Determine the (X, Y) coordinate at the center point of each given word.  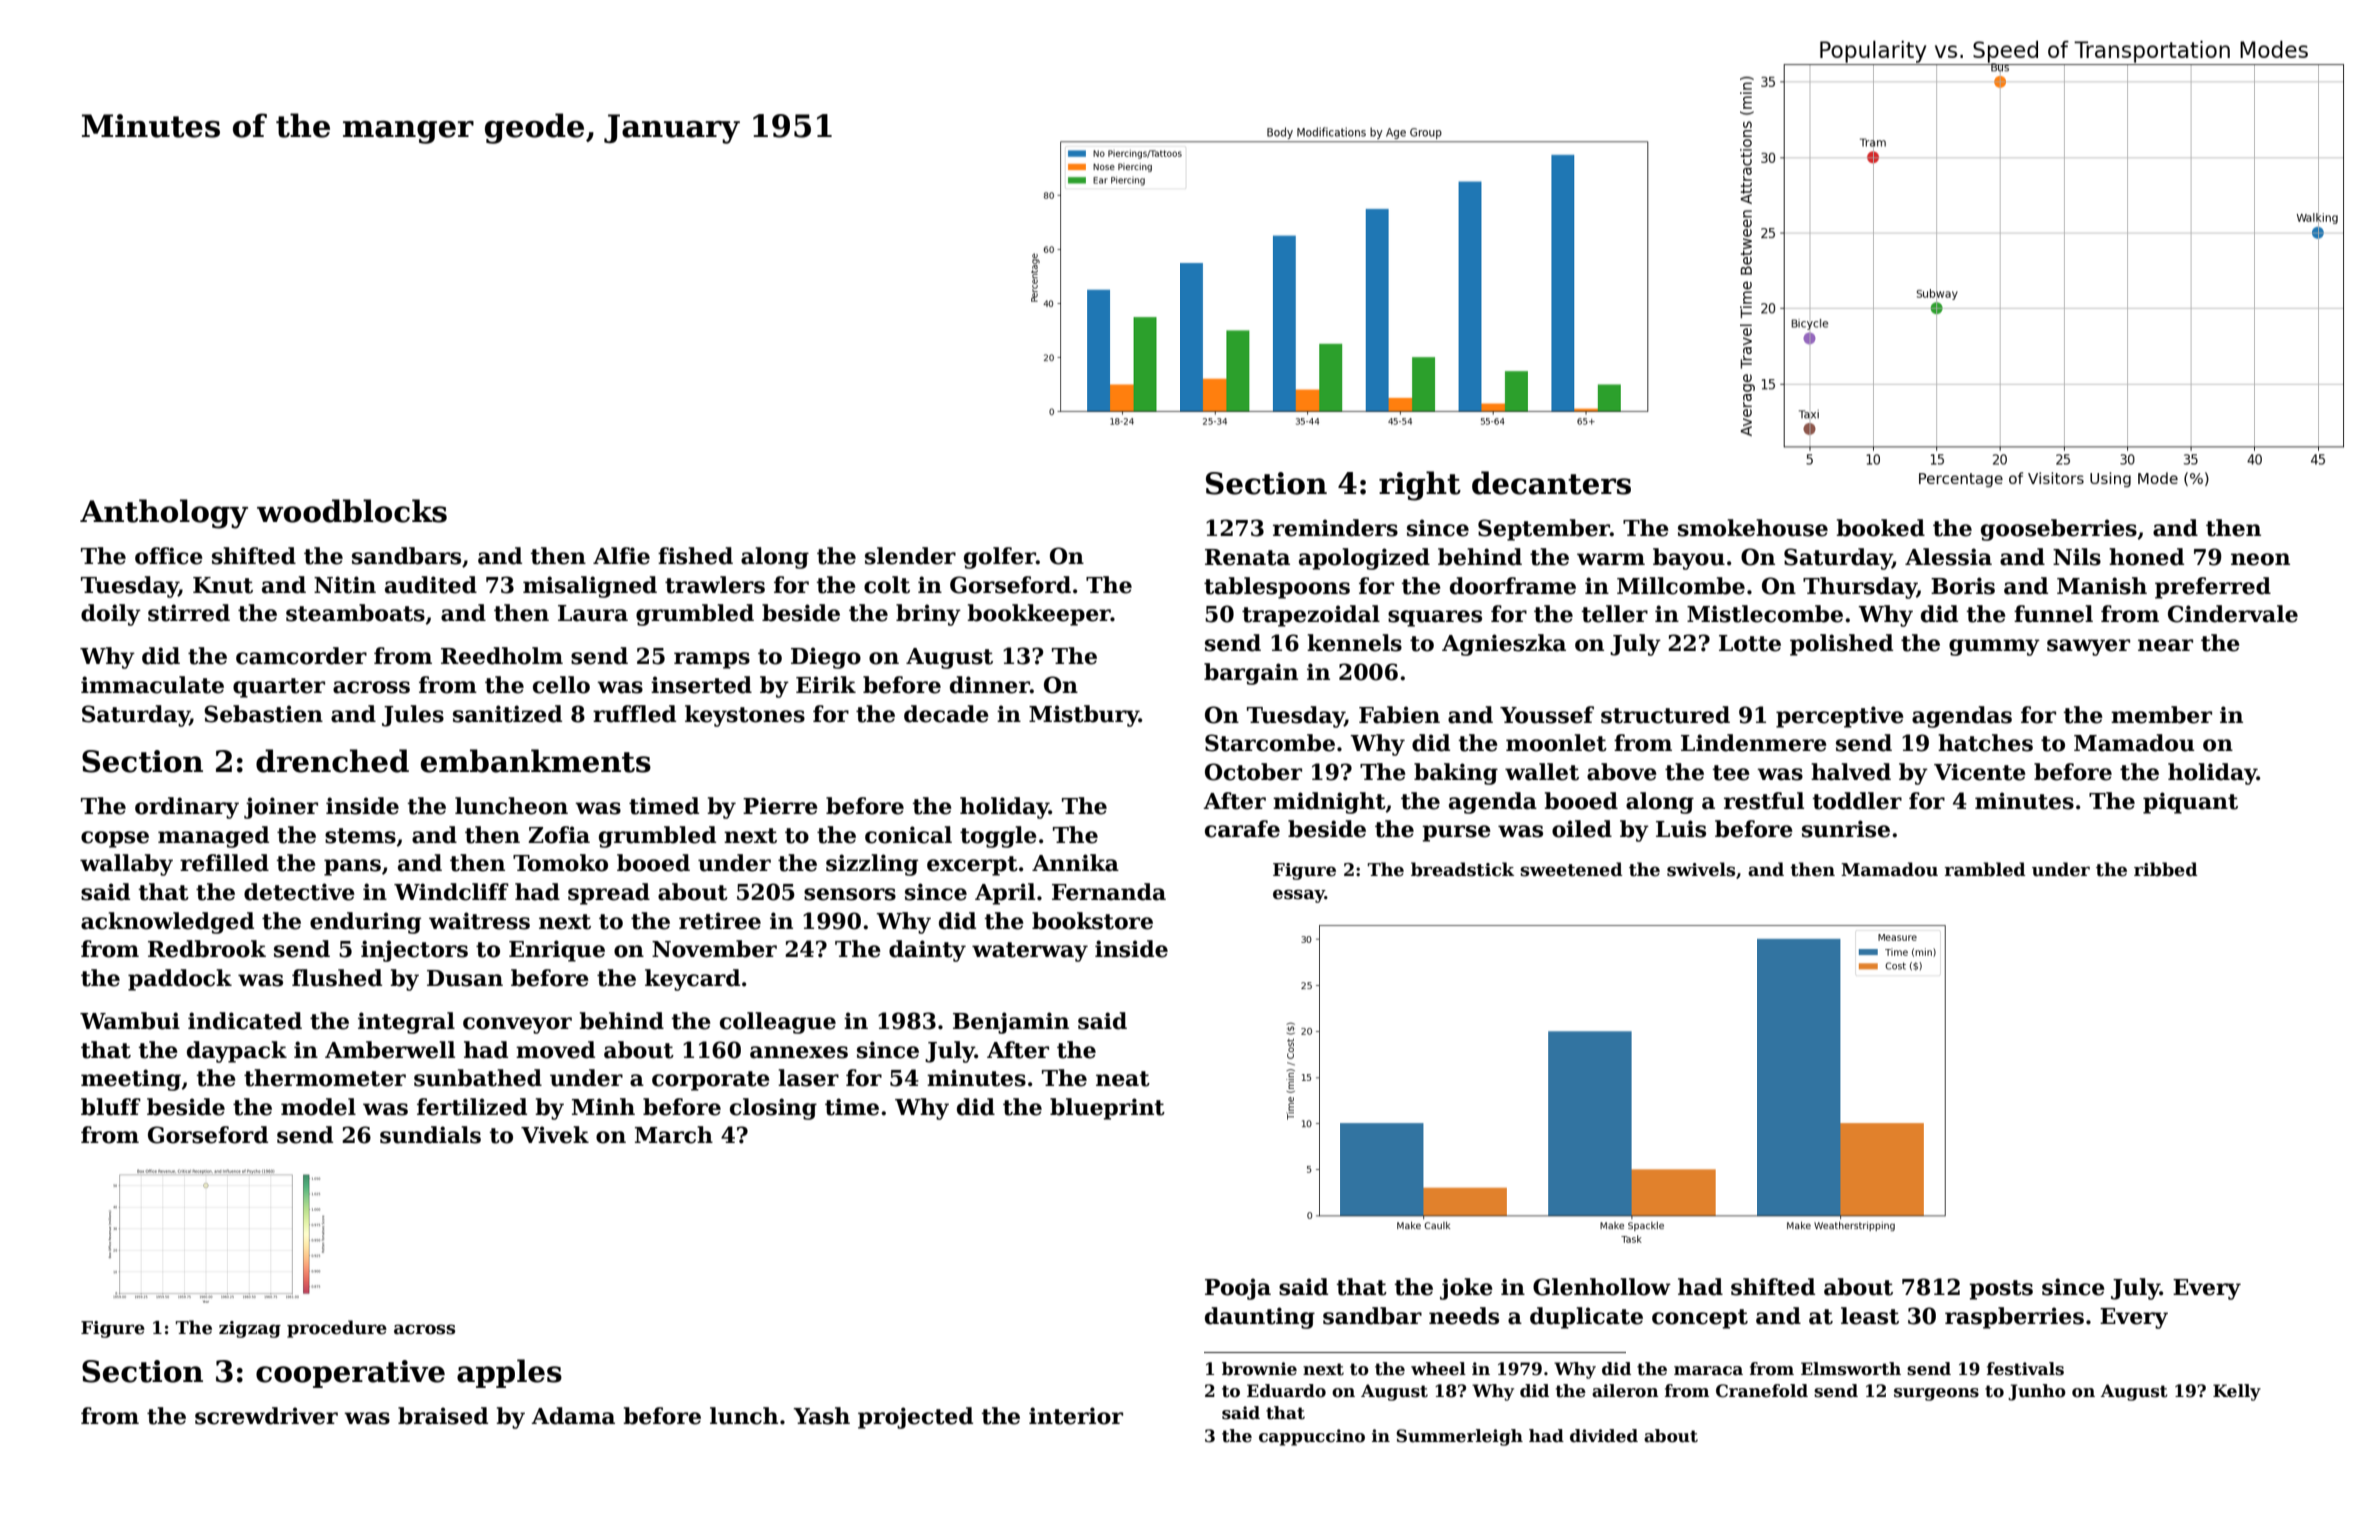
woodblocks (352, 511)
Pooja (1238, 1289)
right (1420, 486)
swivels (1701, 869)
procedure (337, 1329)
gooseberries (2059, 530)
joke (1466, 1289)
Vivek (555, 1135)
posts (2001, 1290)
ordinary (187, 808)
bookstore (1092, 921)
